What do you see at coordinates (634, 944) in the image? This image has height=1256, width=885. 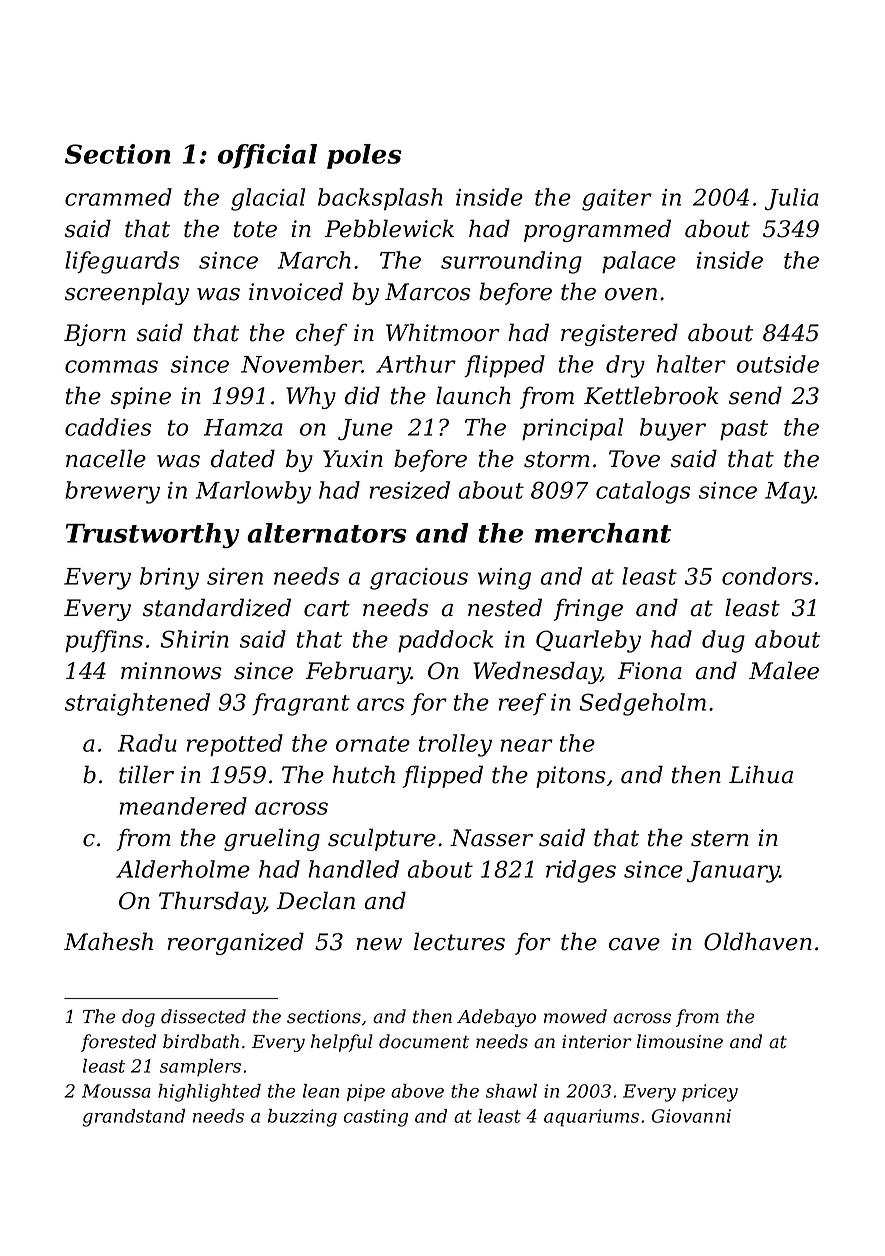 I see `cave` at bounding box center [634, 944].
